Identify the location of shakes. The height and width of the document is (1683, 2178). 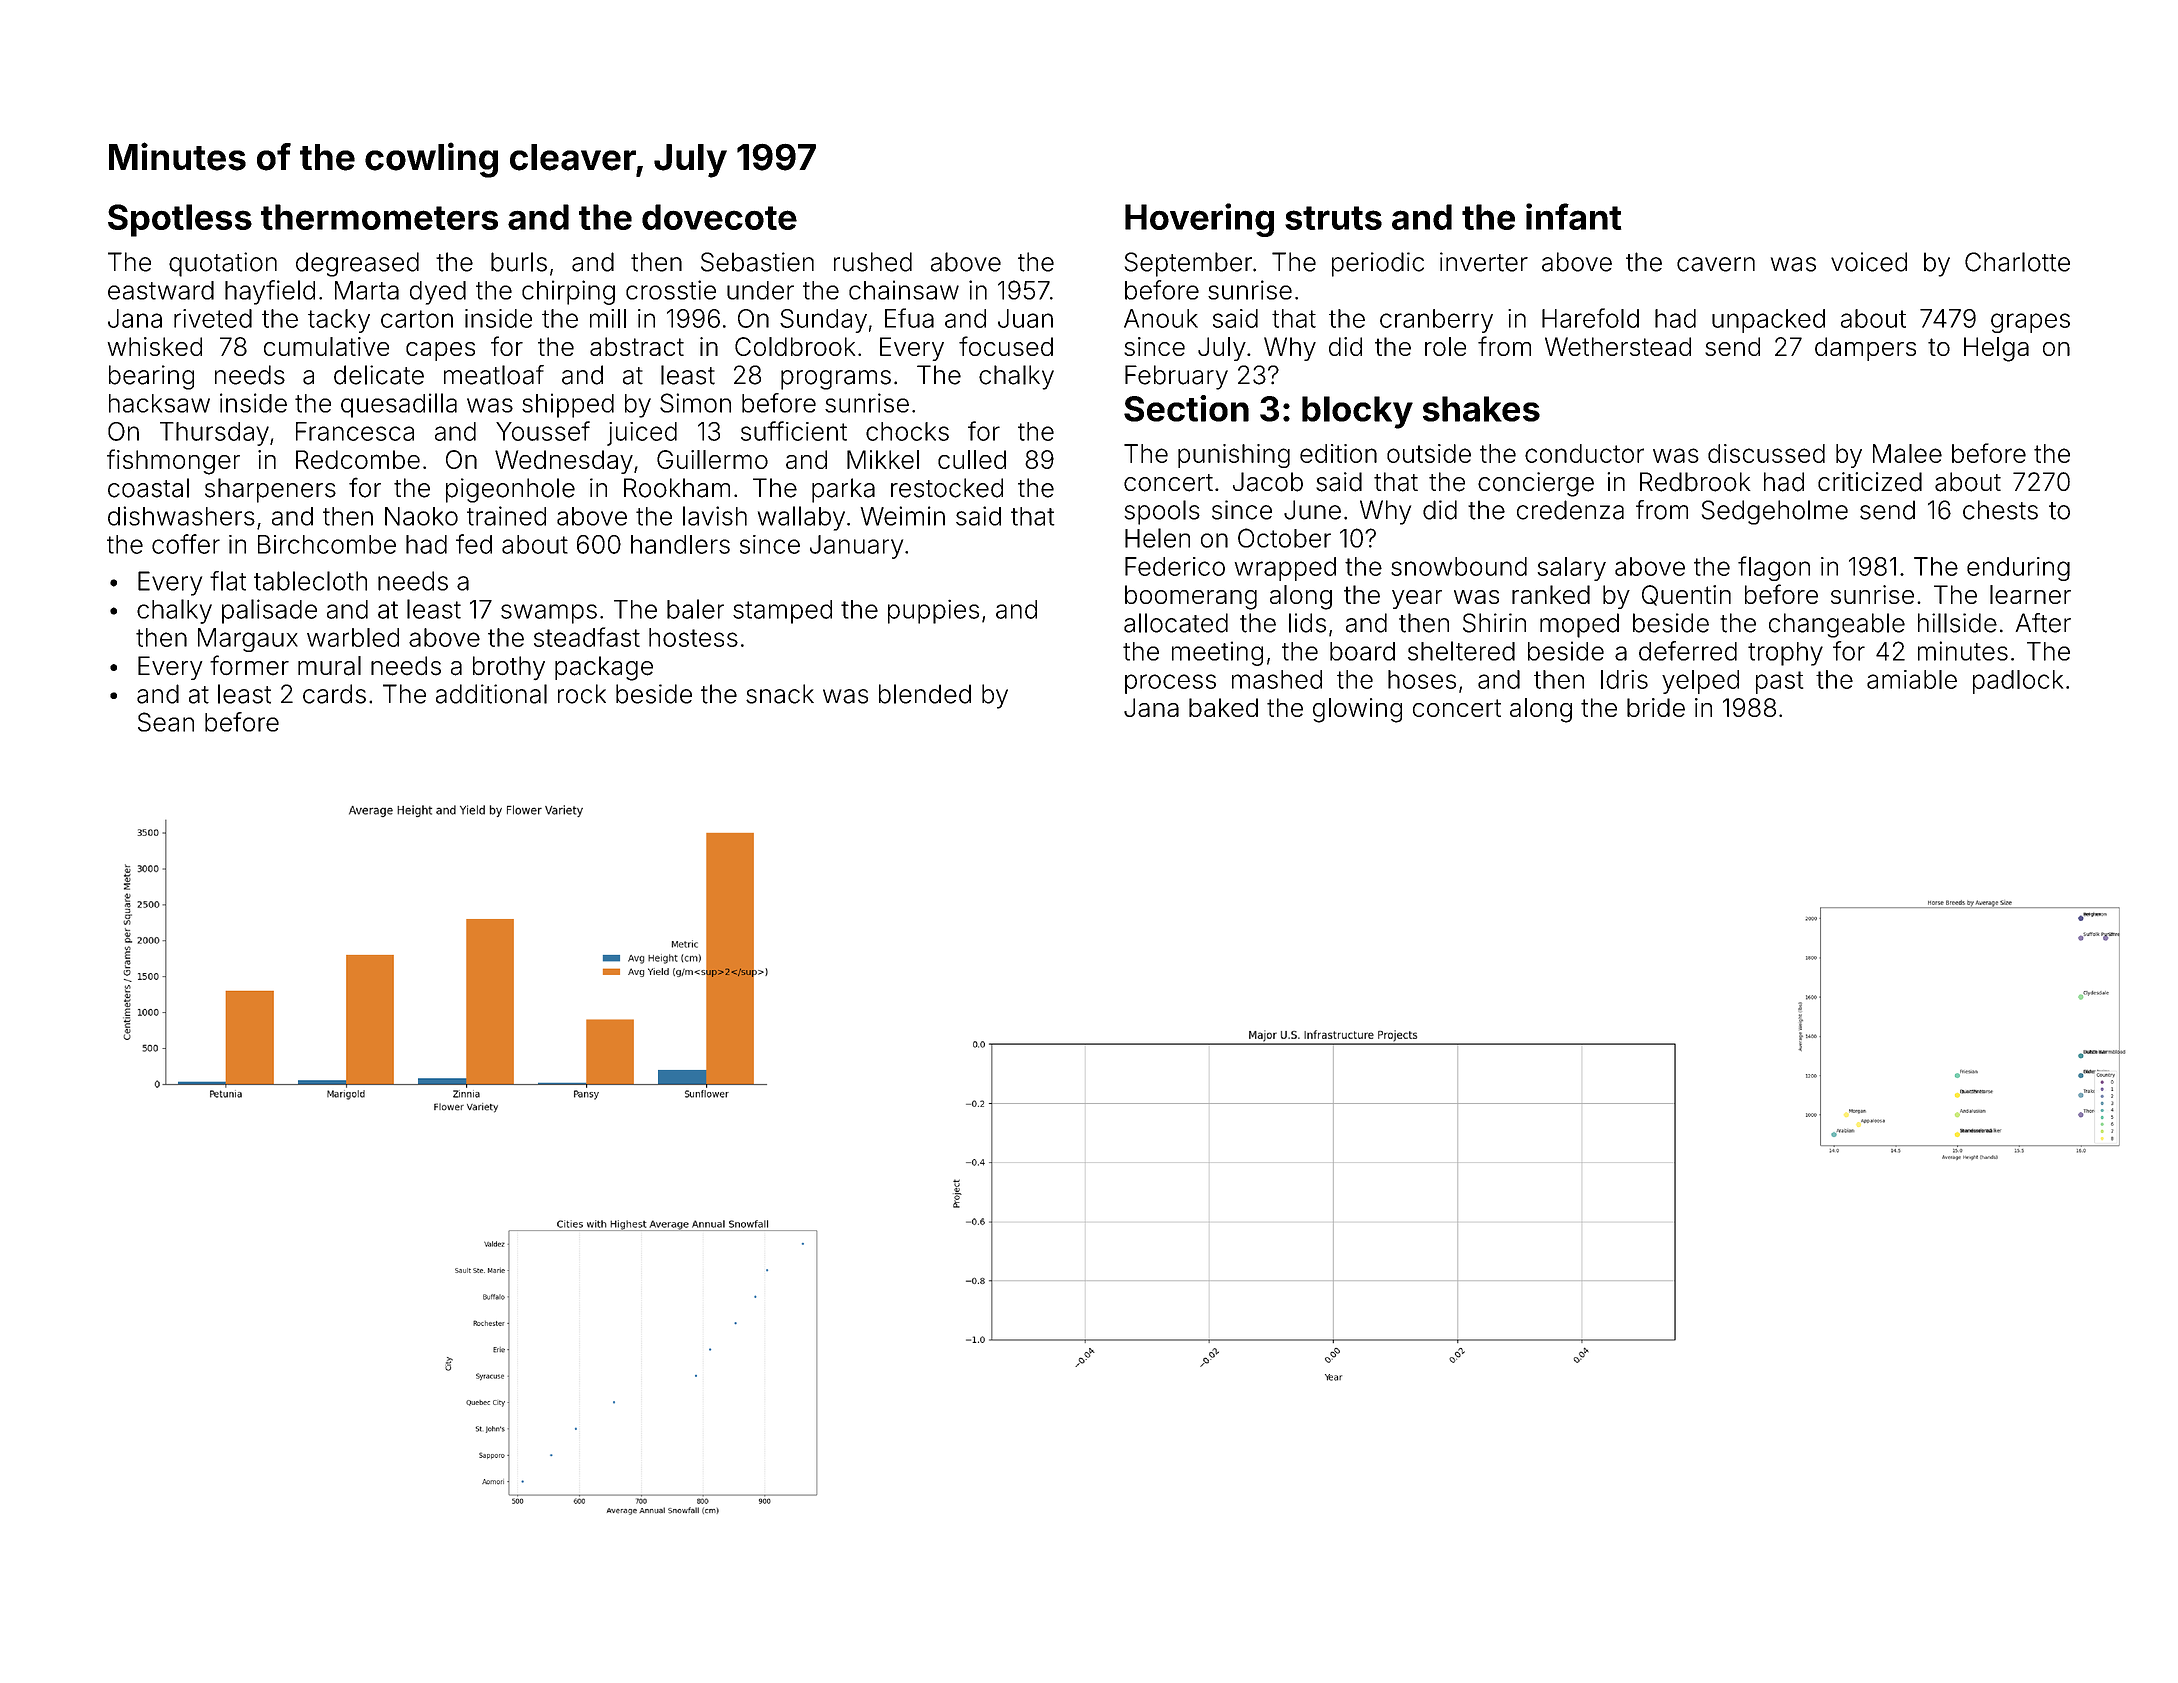
(1481, 409).
